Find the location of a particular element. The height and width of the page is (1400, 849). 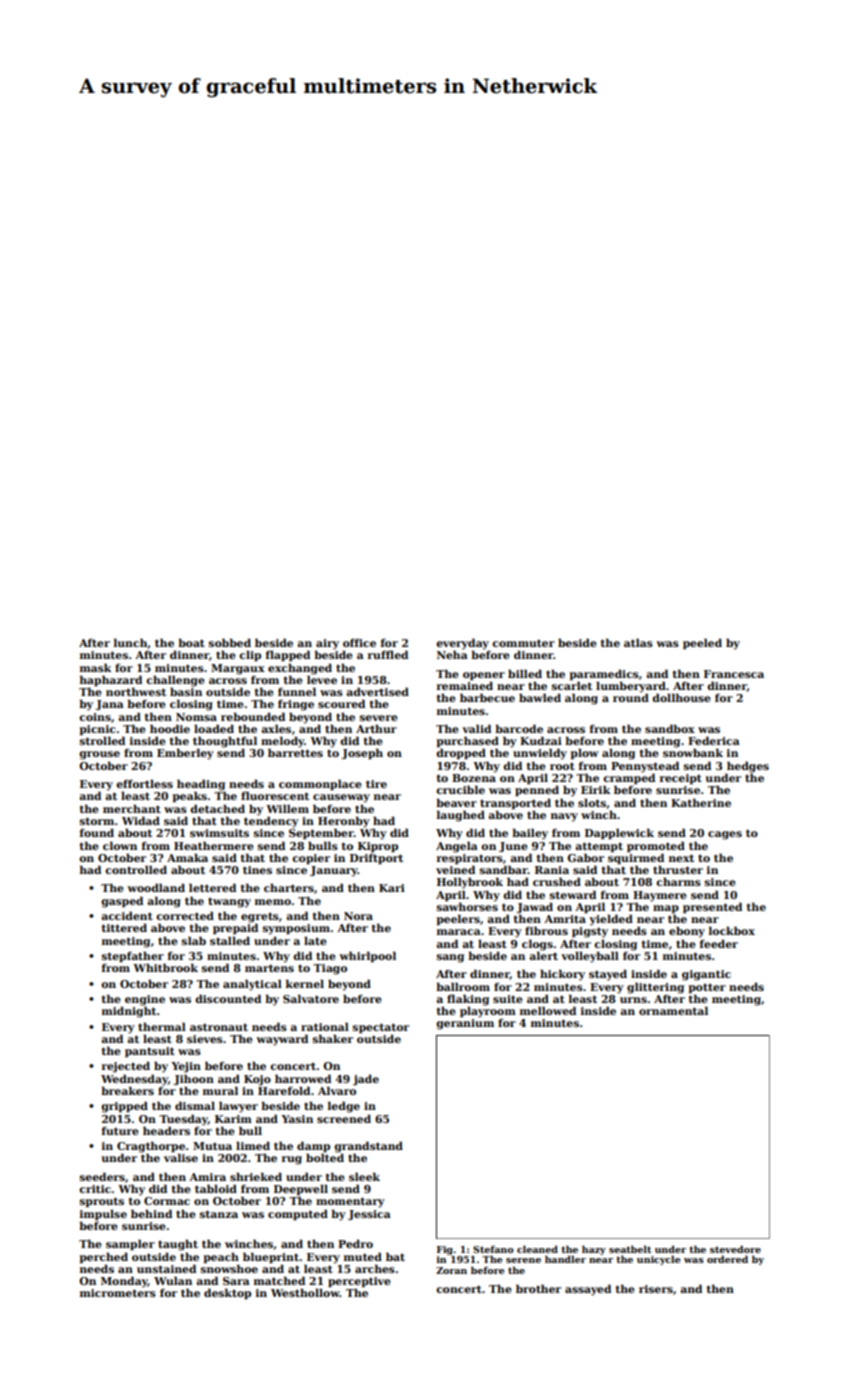

Deepwell is located at coordinates (301, 1189).
